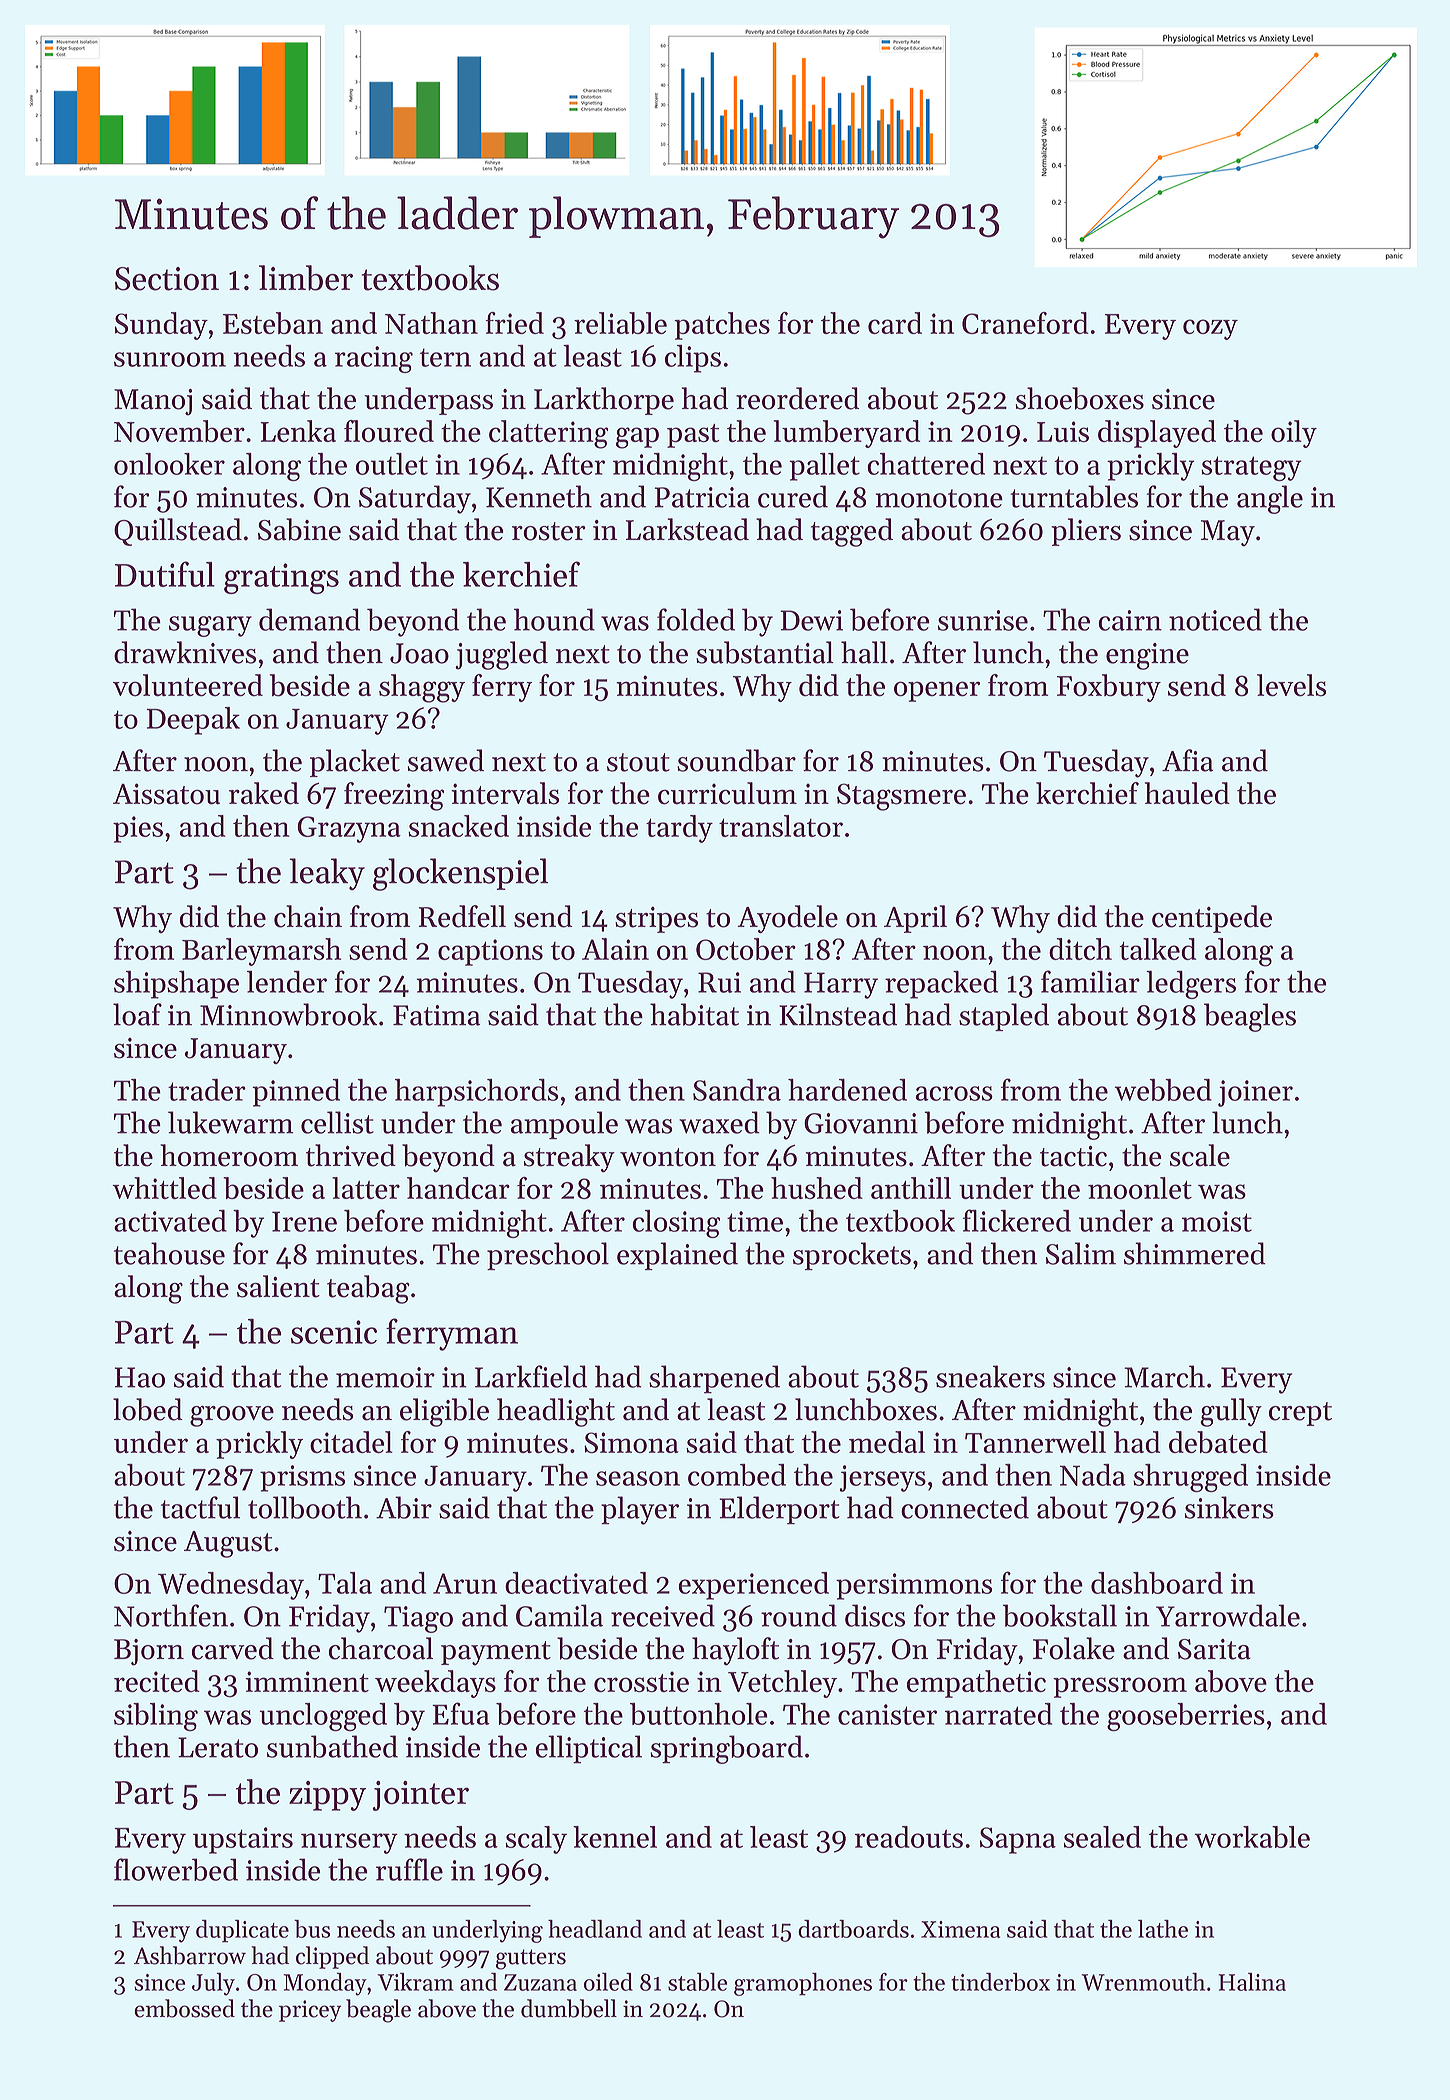 Image resolution: width=1450 pixels, height=2100 pixels. What do you see at coordinates (184, 2008) in the screenshot?
I see `embossed` at bounding box center [184, 2008].
